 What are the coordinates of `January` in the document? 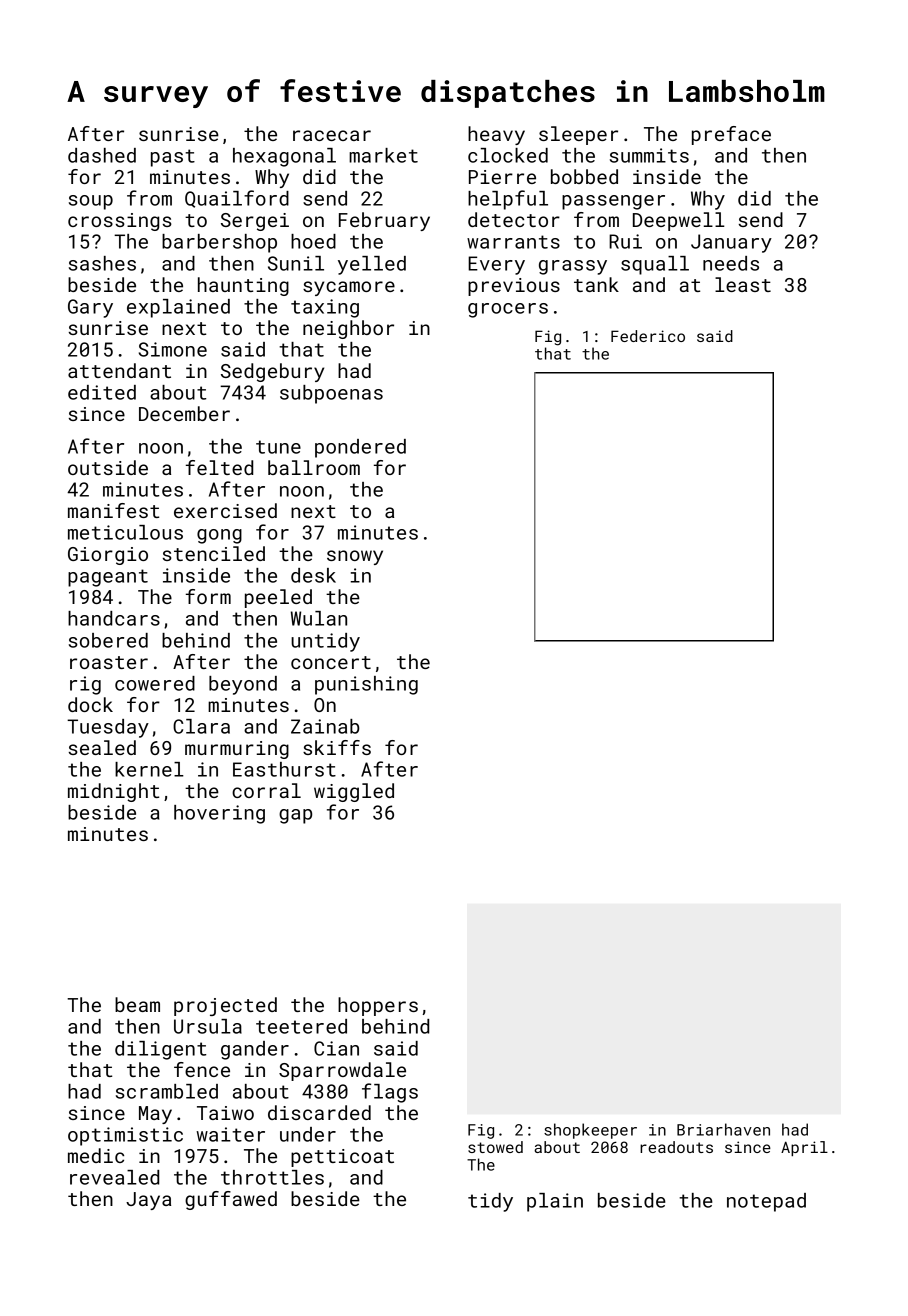 It's located at (731, 243).
